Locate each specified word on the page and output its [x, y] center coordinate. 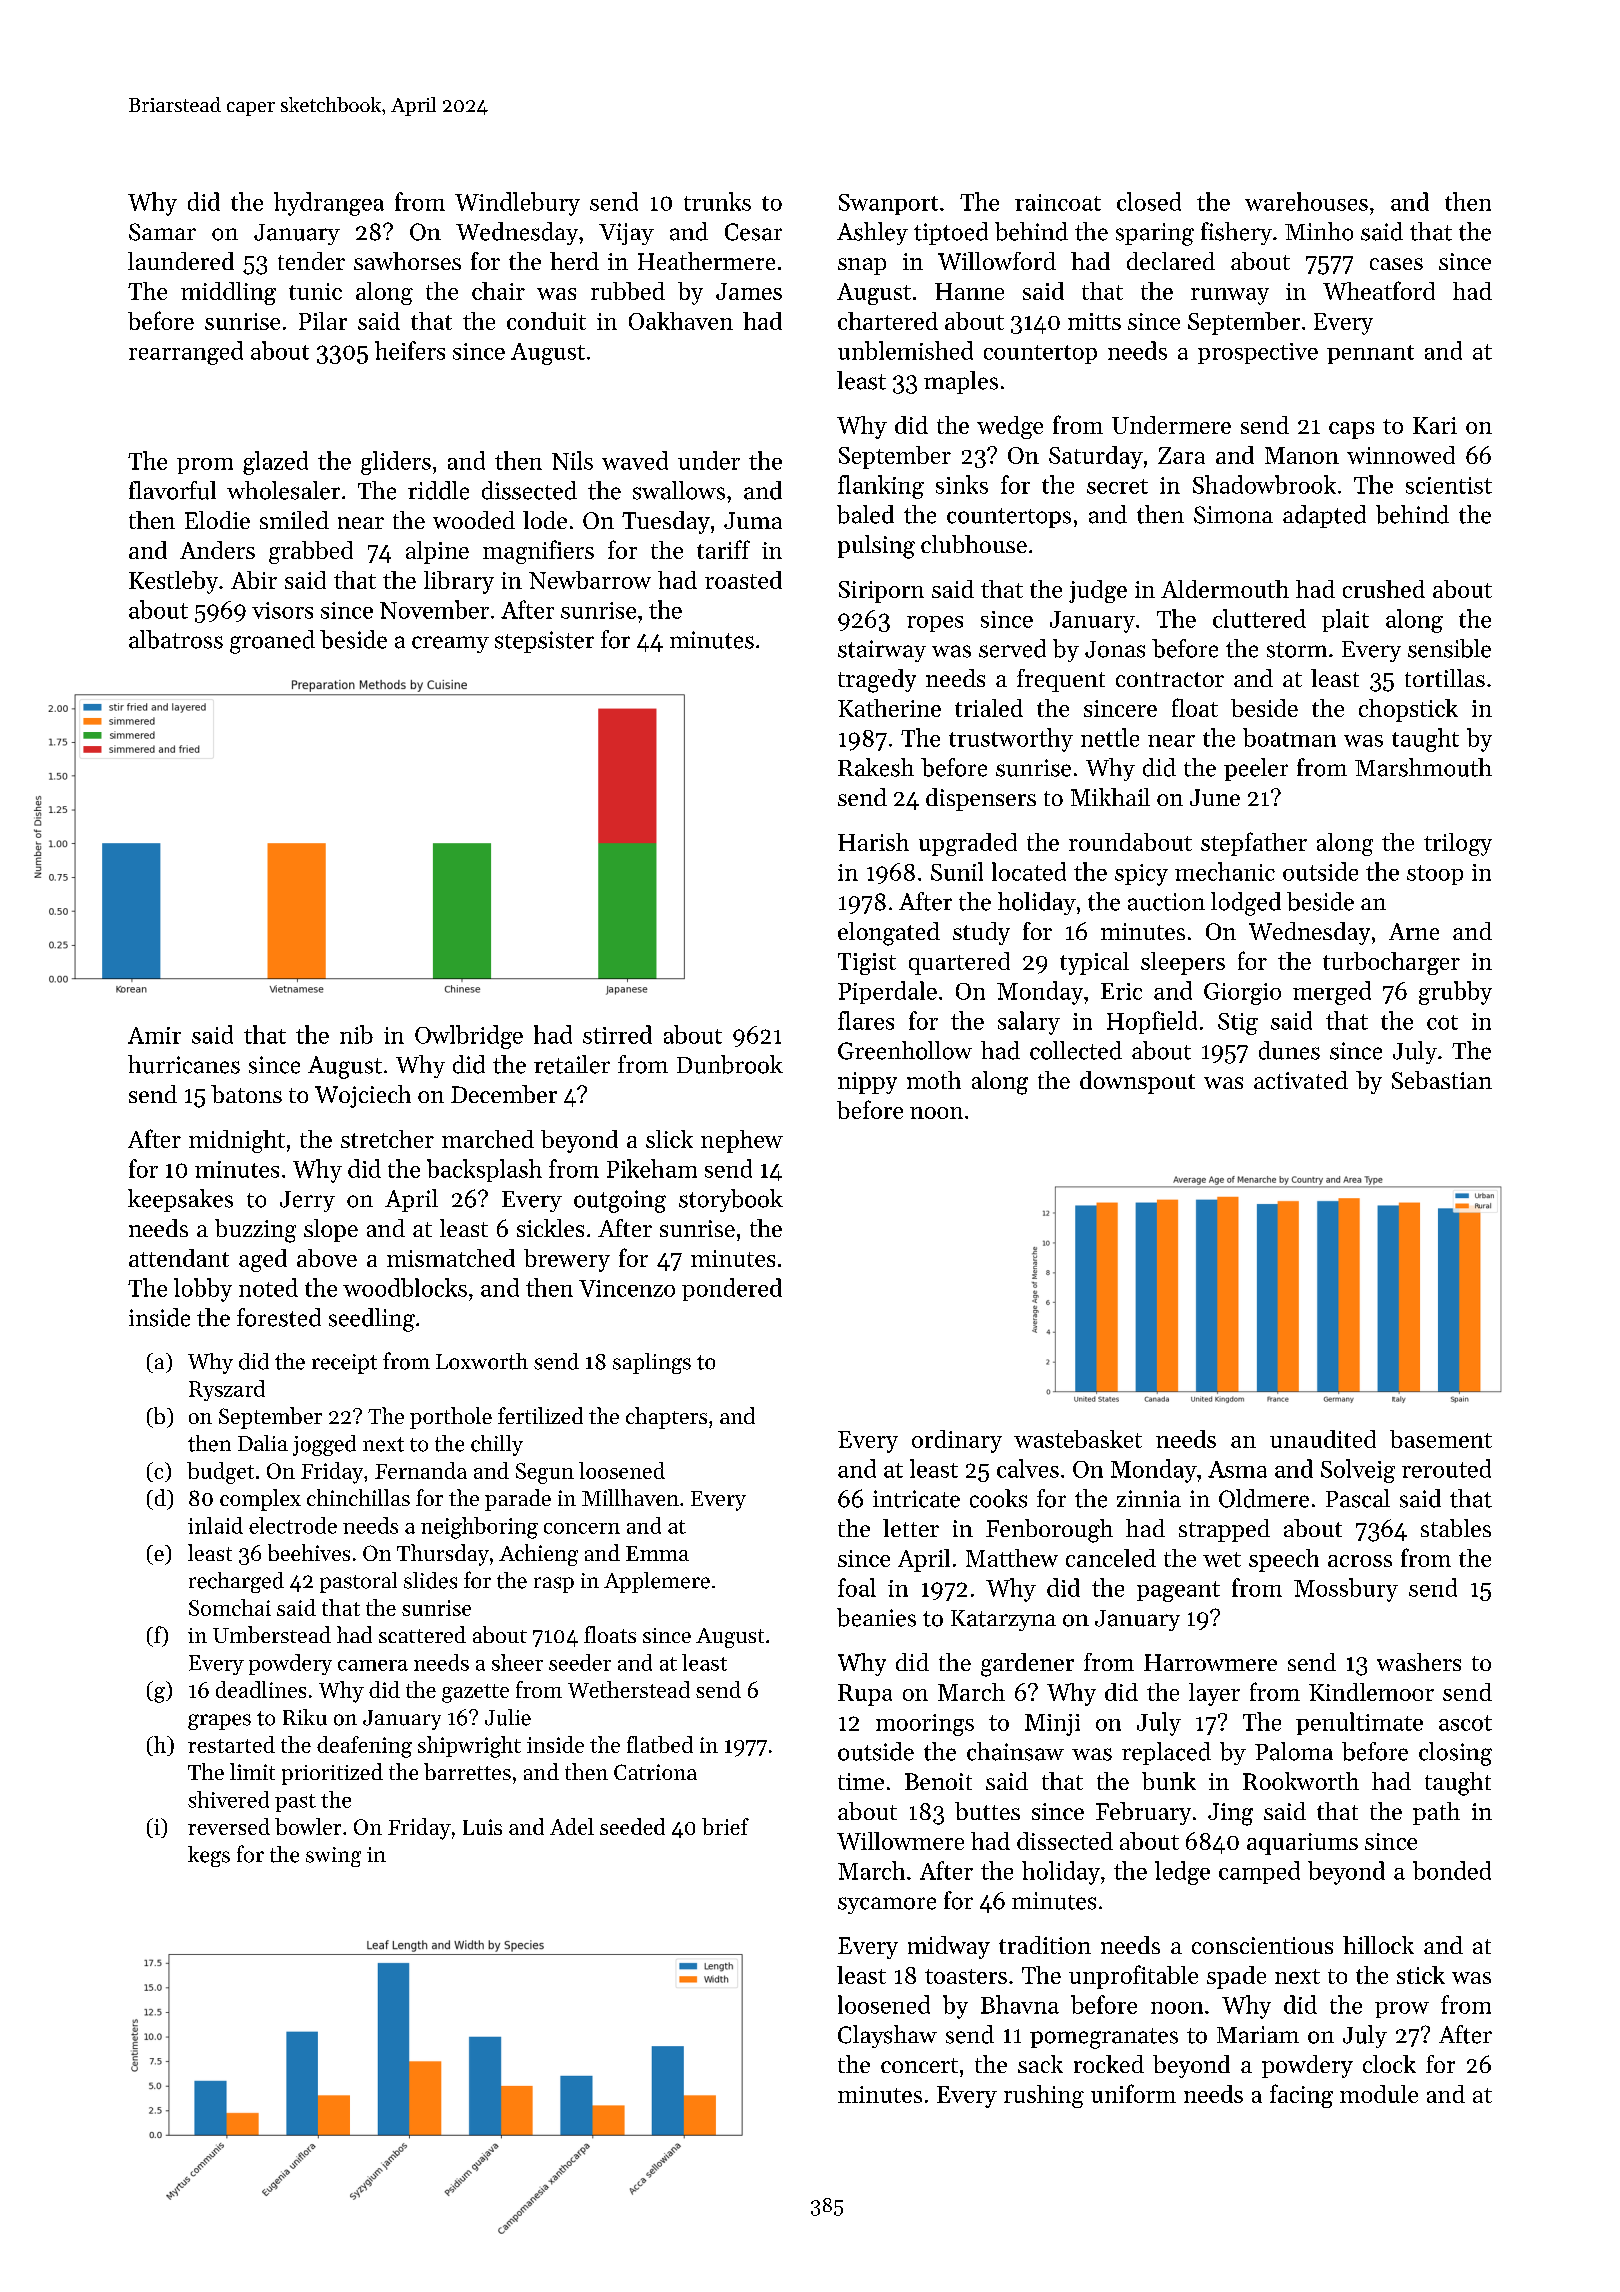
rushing [1044, 2096]
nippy [867, 1083]
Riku [305, 1717]
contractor [1170, 679]
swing [333, 1857]
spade [1236, 1977]
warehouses [1306, 201]
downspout [1137, 1082]
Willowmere [900, 1841]
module [1379, 2094]
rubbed [628, 291]
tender [311, 261]
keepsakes [180, 1200]
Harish [873, 842]
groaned [272, 642]
